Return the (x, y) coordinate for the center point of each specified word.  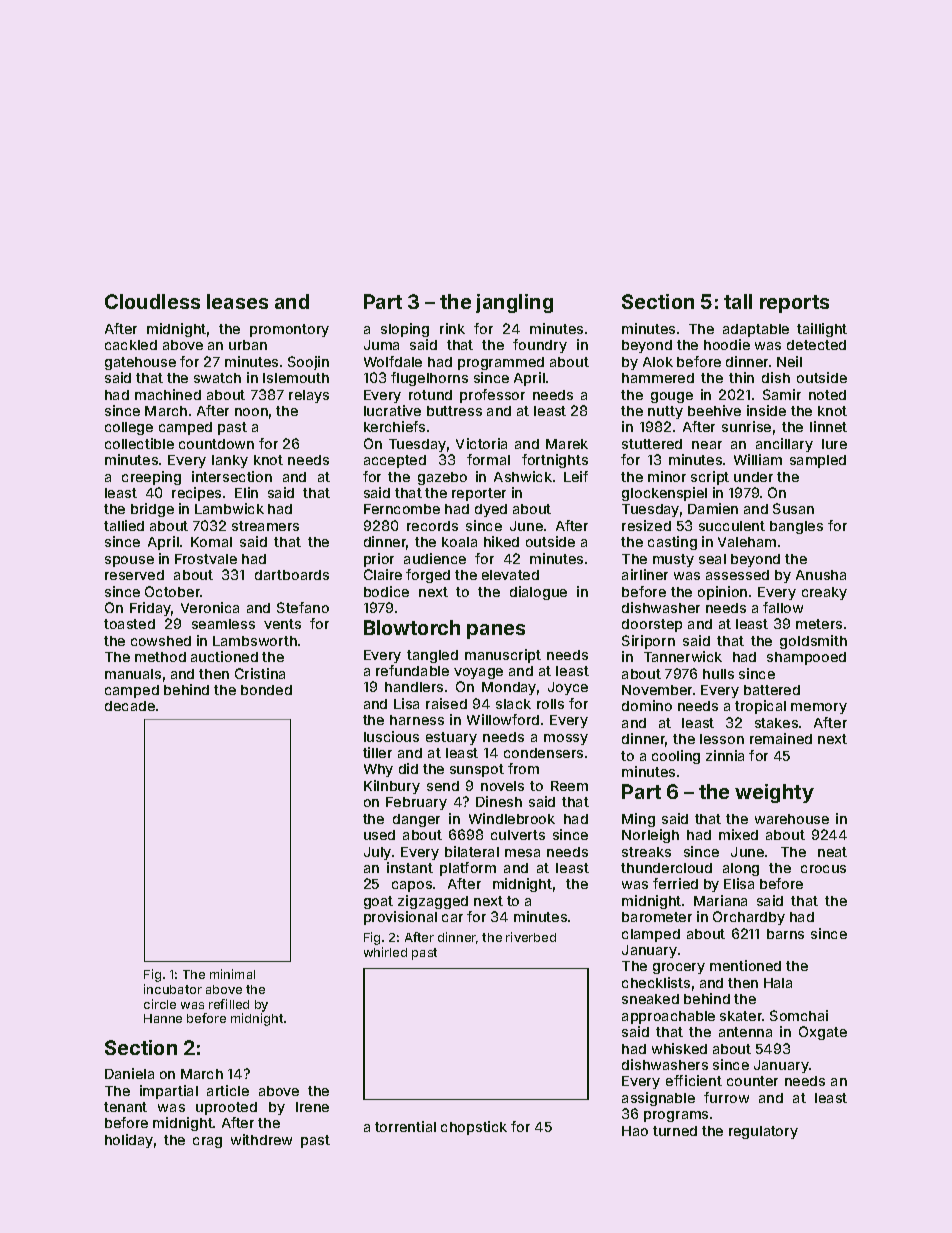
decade (130, 706)
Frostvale (206, 559)
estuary (451, 738)
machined (168, 394)
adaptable (756, 330)
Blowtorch (412, 627)
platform (468, 869)
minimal (232, 974)
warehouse (792, 819)
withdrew (261, 1139)
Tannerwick (683, 656)
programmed (501, 363)
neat (832, 852)
